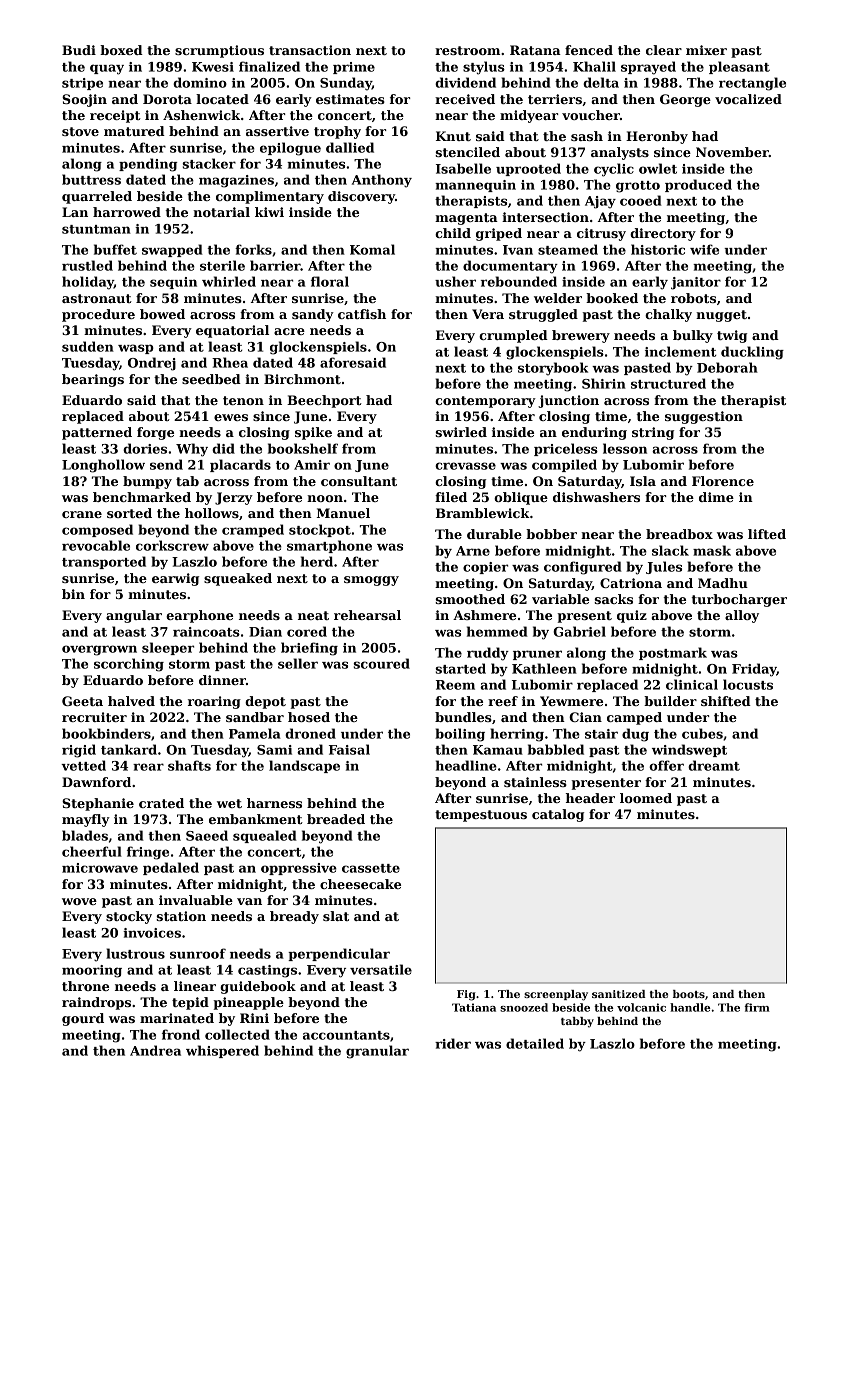  I want to click on clear, so click(664, 50).
